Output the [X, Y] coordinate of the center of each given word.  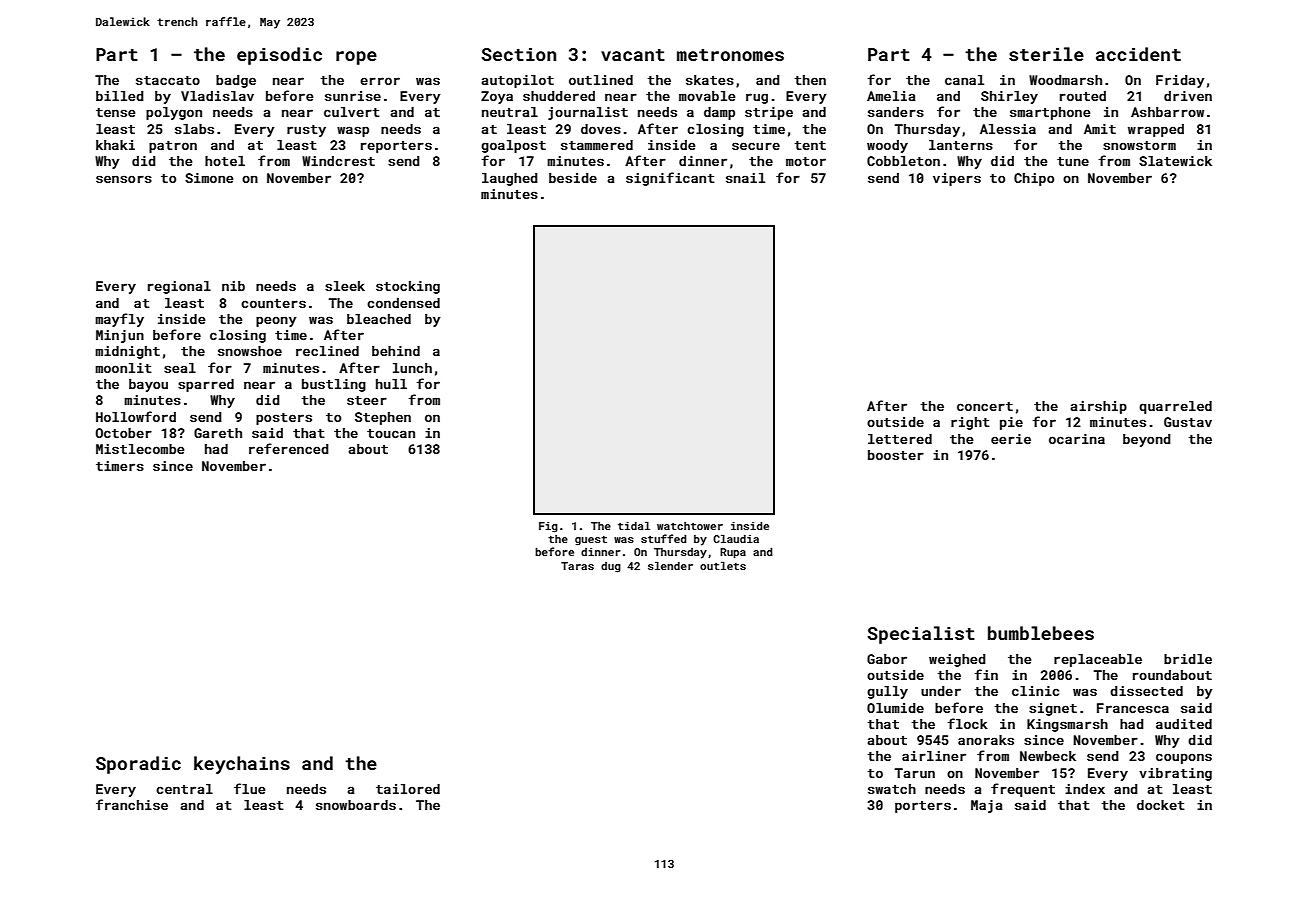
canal [964, 80]
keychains [242, 765]
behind [396, 351]
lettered [900, 439]
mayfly [119, 320]
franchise [132, 804]
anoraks [986, 740]
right [970, 423]
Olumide [895, 708]
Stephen [383, 418]
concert [985, 406]
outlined [601, 80]
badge [236, 81]
